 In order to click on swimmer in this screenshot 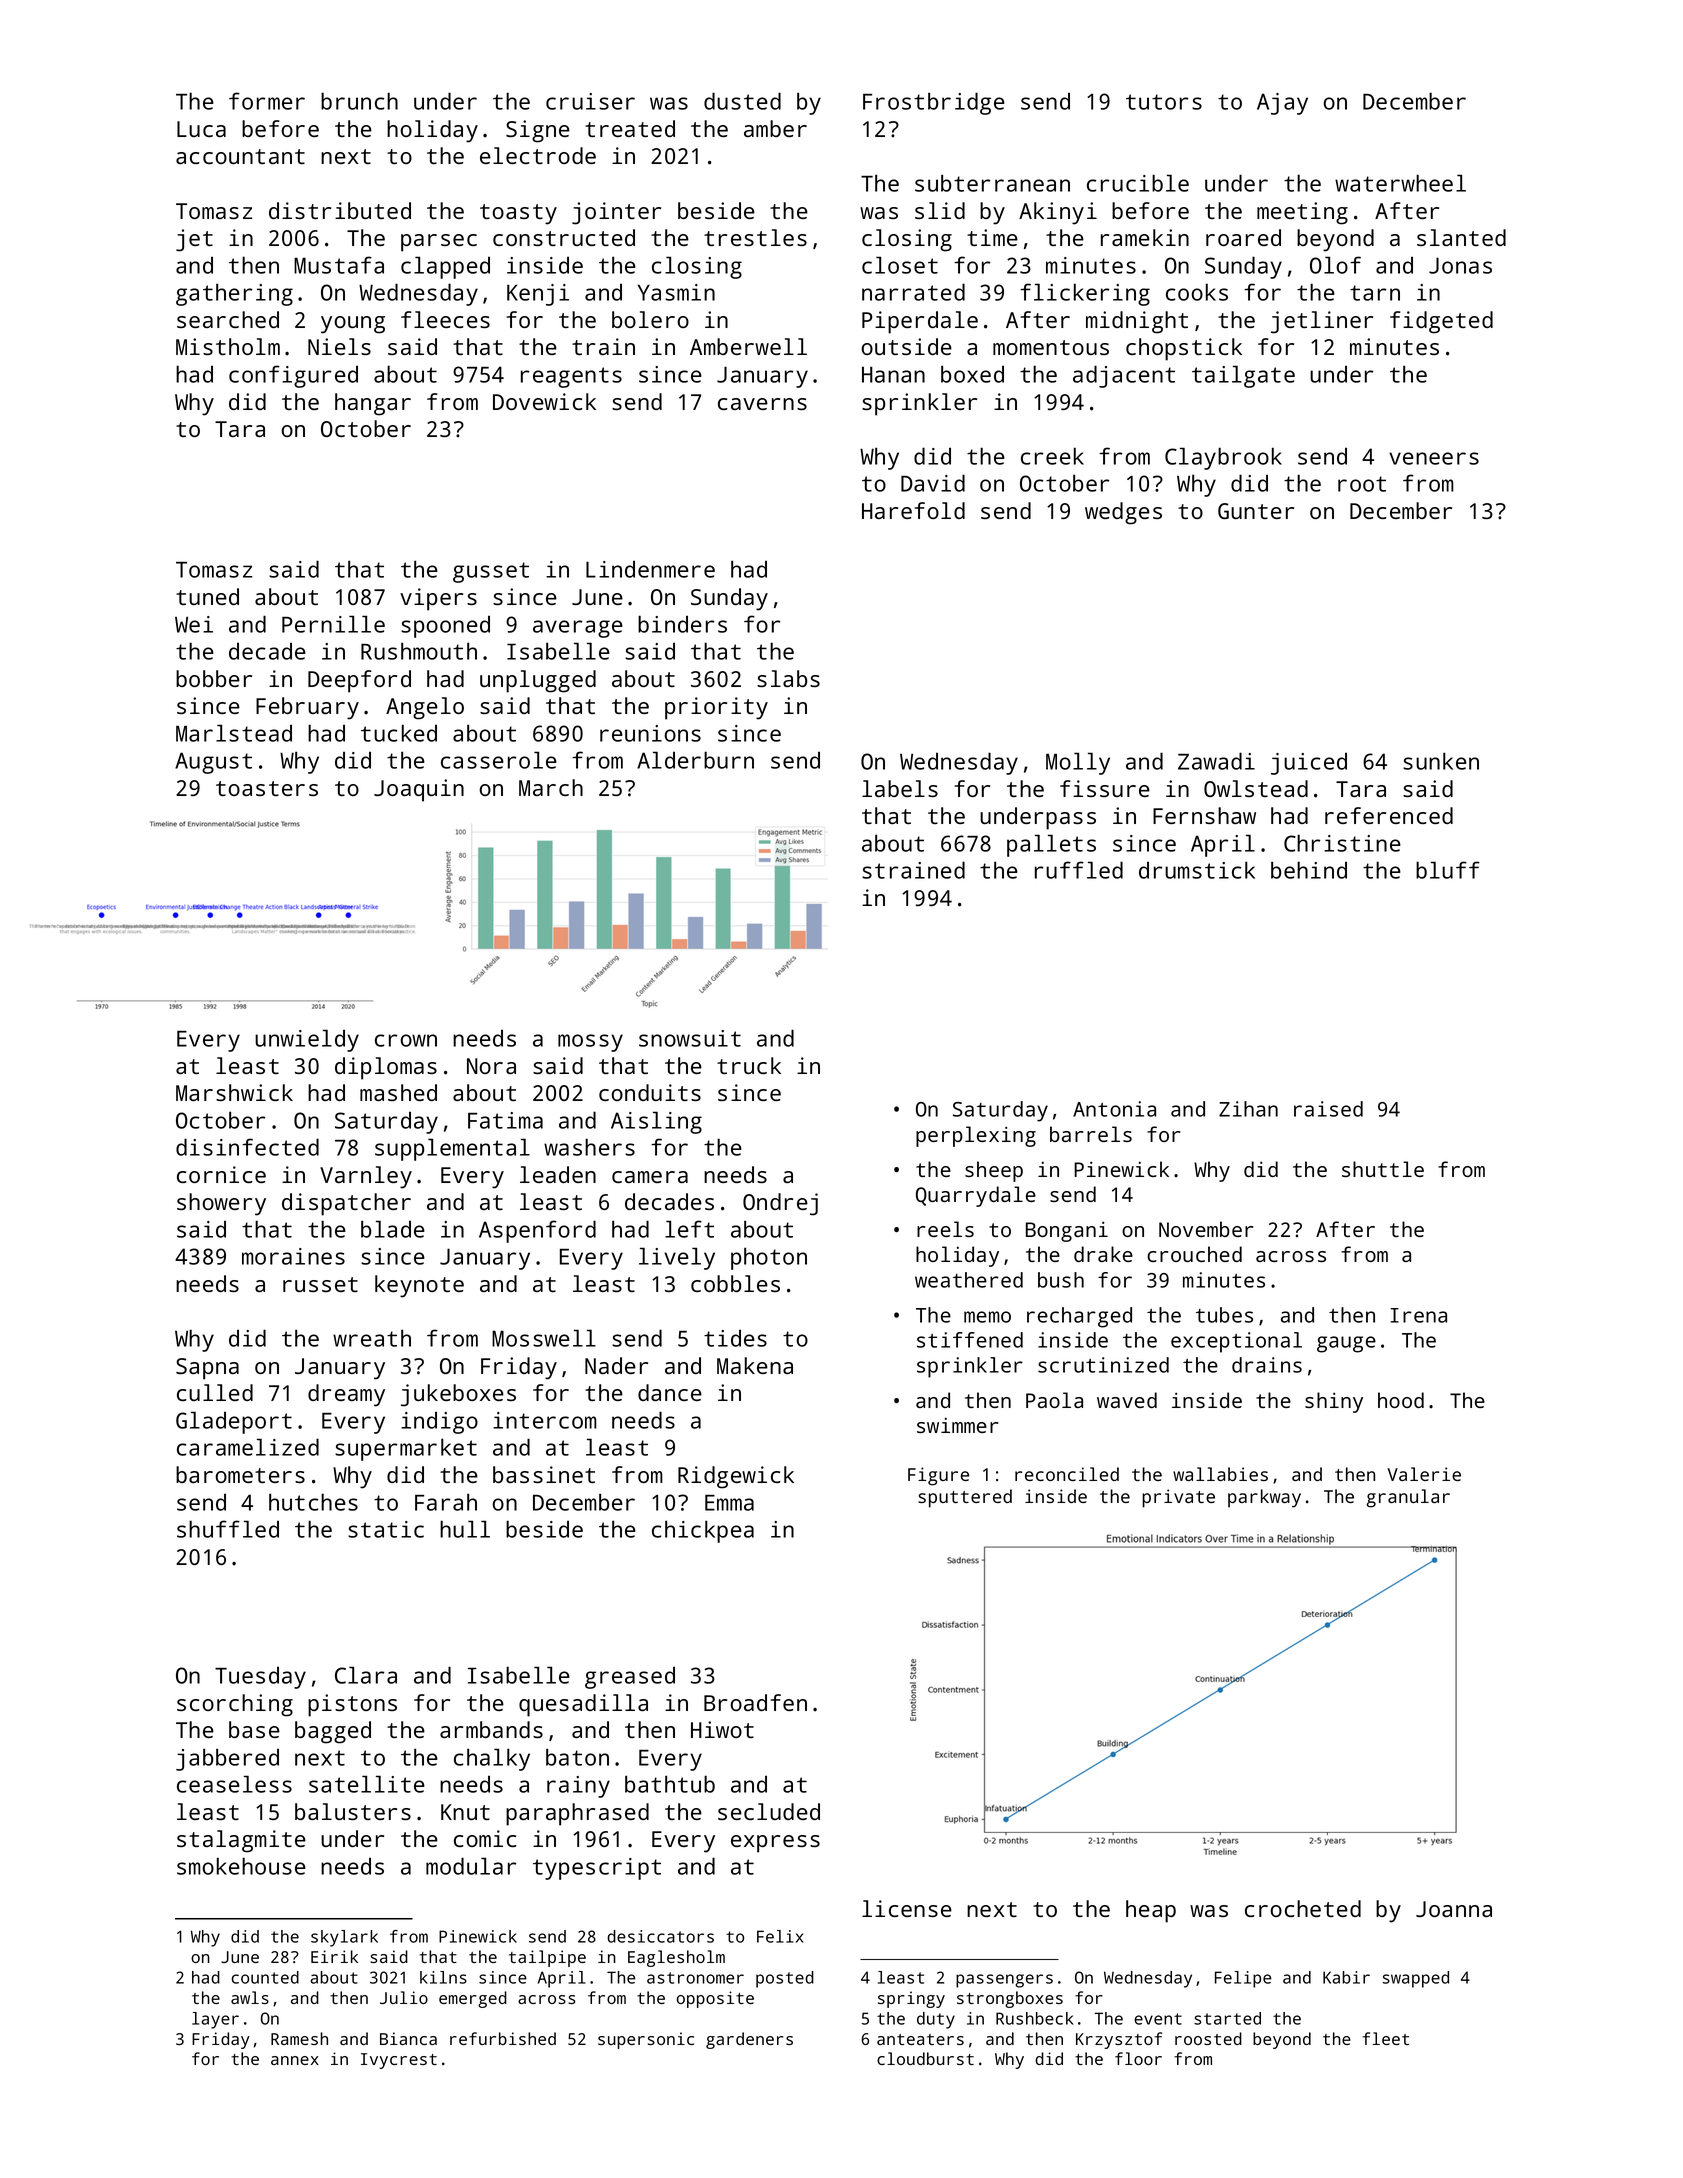, I will do `click(958, 1425)`.
